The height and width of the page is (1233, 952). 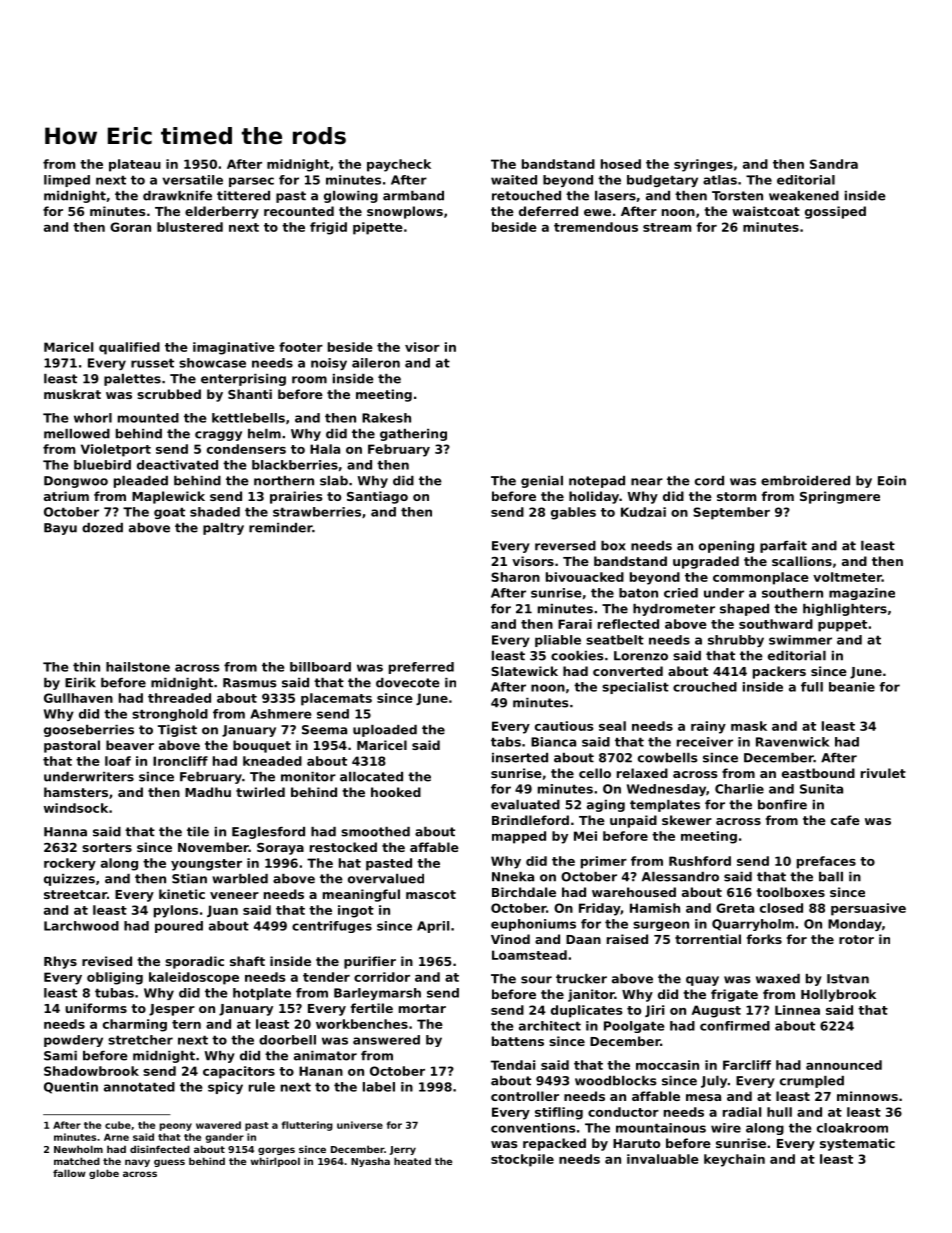 What do you see at coordinates (838, 995) in the page?
I see `Hollybrook` at bounding box center [838, 995].
